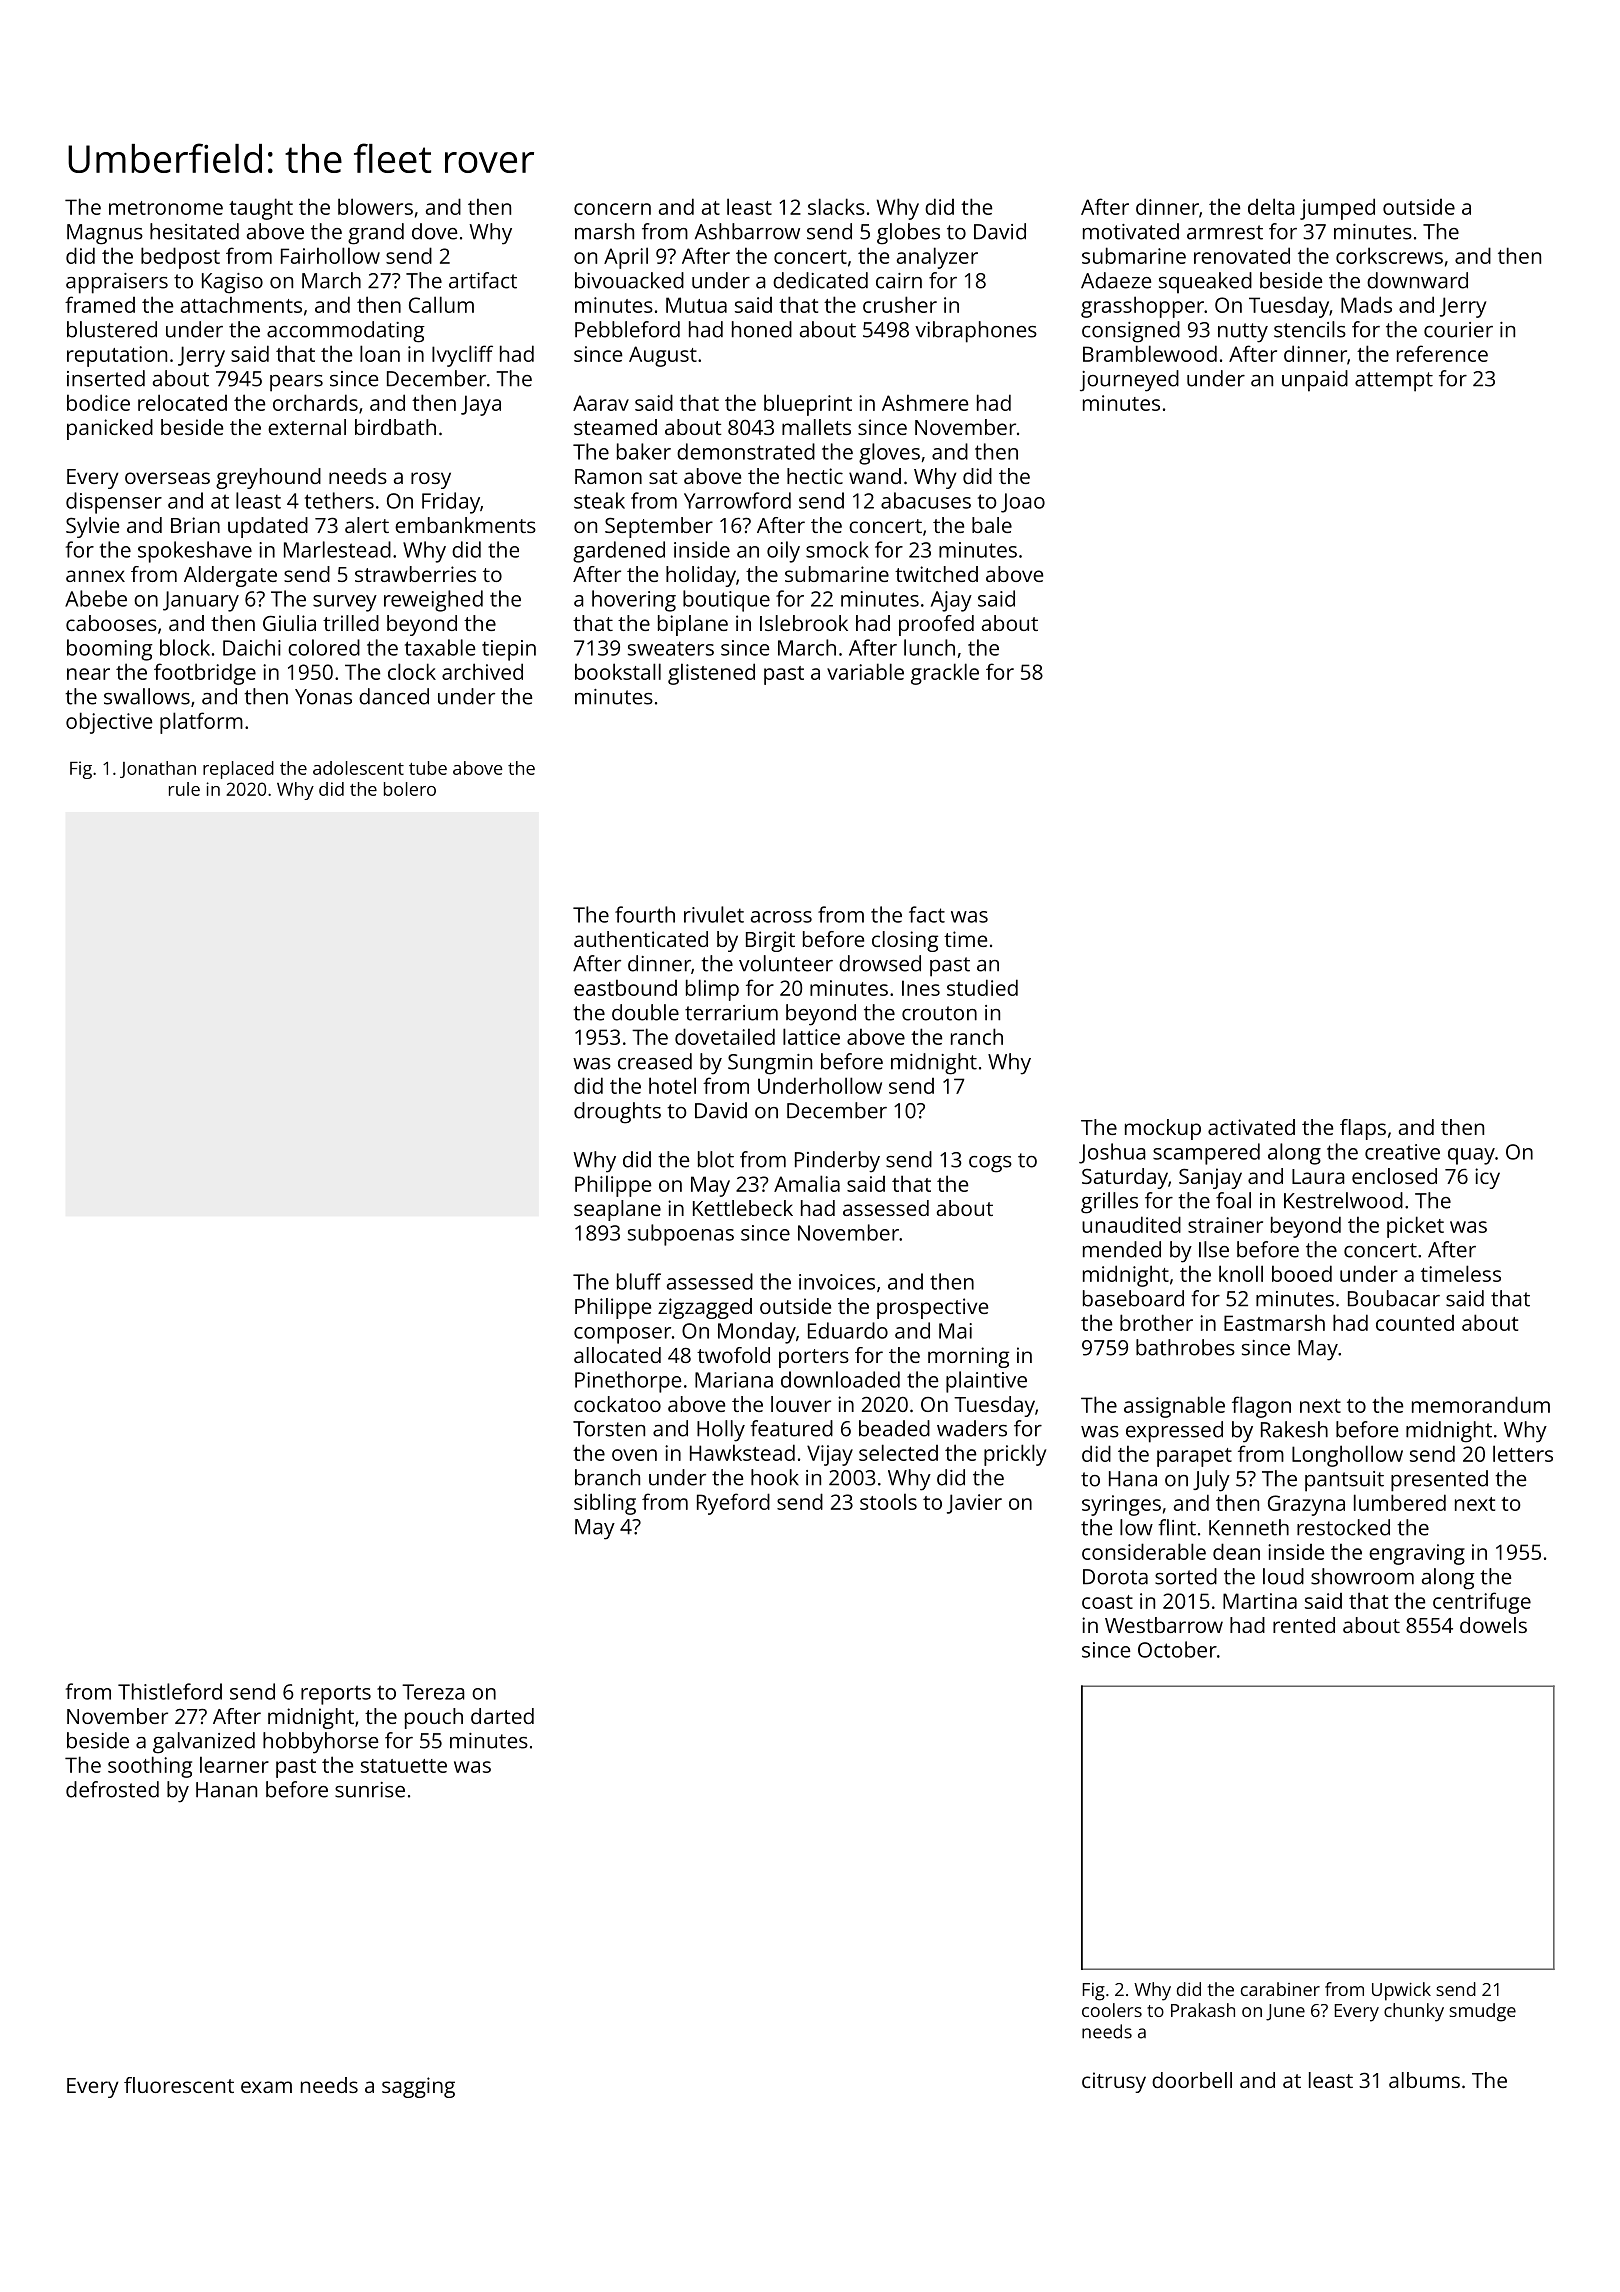  Describe the element at coordinates (1302, 1273) in the page. I see `booed` at that location.
